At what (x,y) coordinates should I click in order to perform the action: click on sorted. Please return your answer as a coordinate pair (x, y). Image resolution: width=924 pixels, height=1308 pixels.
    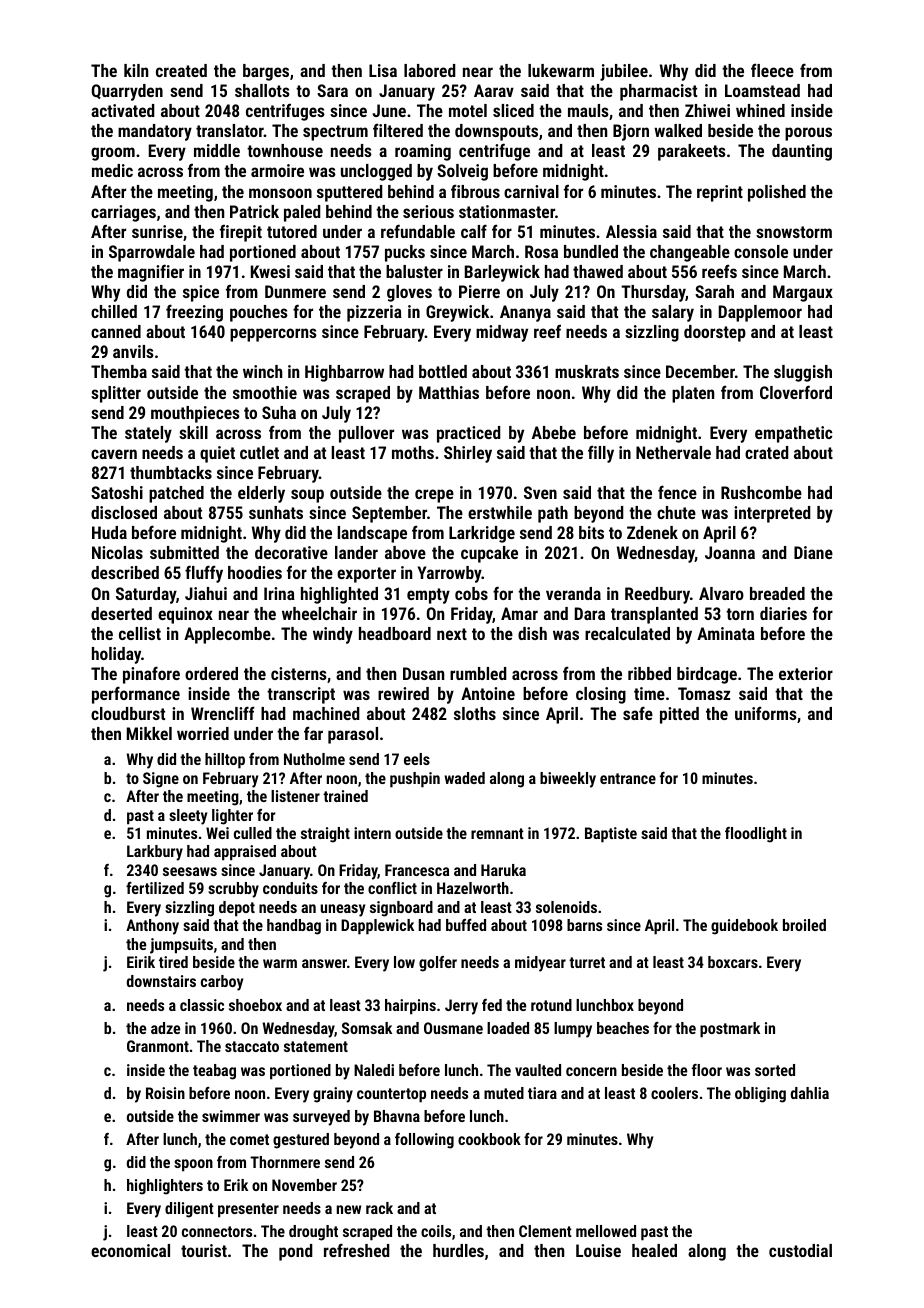
    Looking at the image, I should click on (775, 1070).
